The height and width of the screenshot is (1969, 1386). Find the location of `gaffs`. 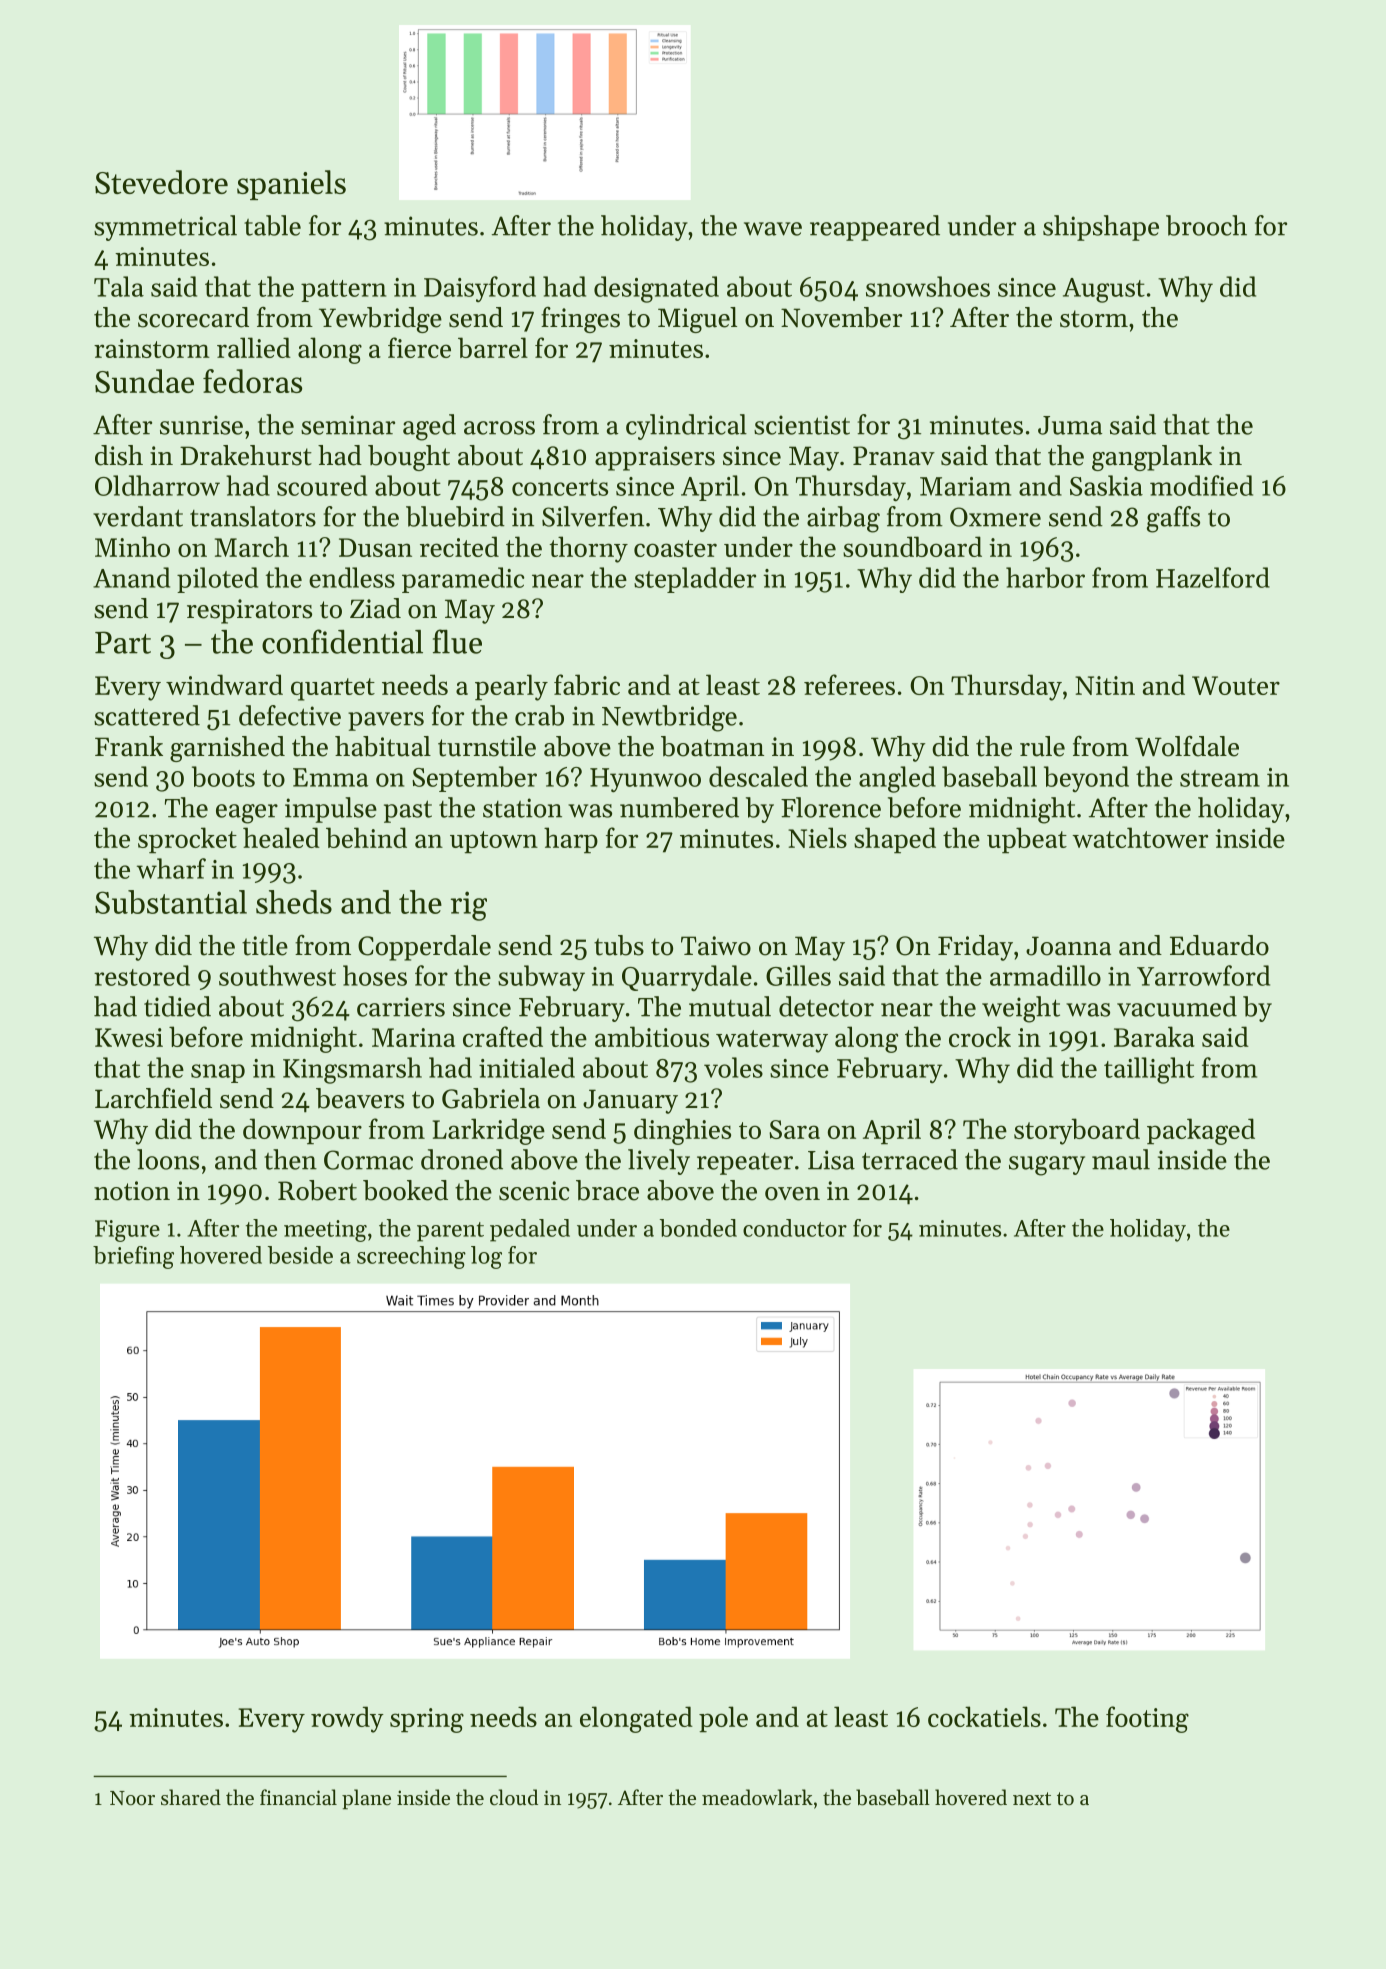

gaffs is located at coordinates (1173, 519).
